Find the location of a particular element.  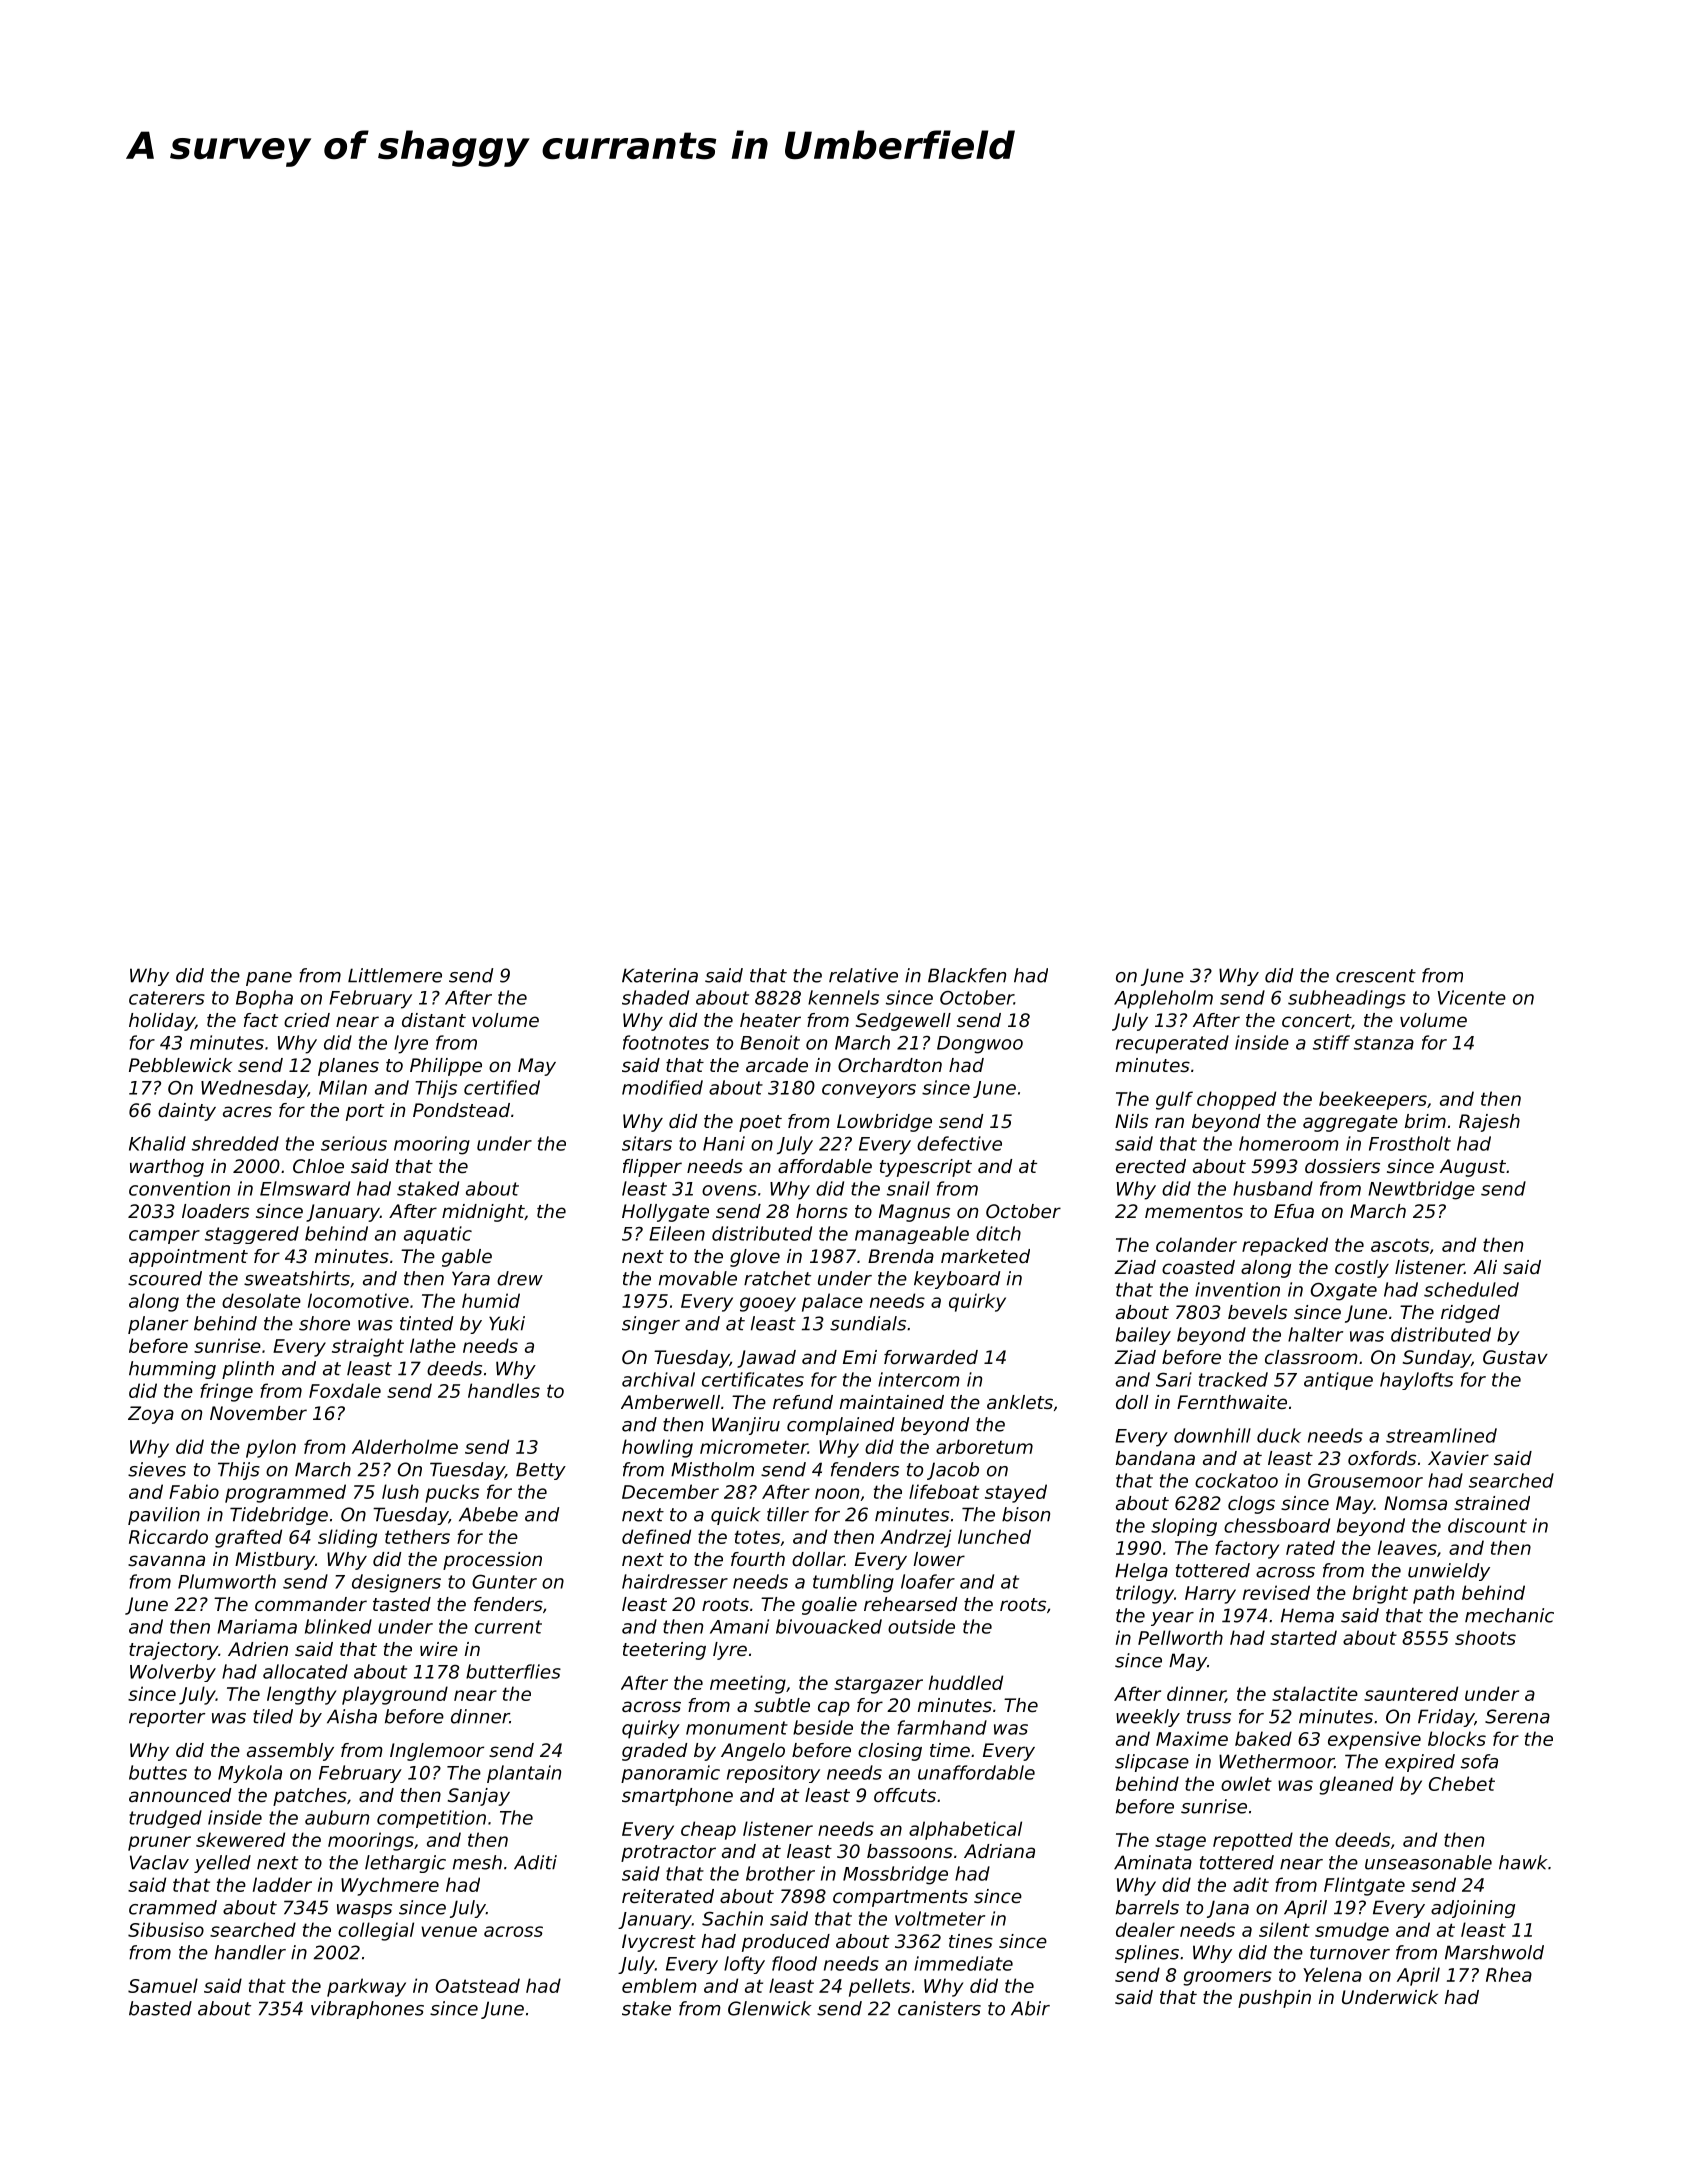

repotted is located at coordinates (1253, 1841).
